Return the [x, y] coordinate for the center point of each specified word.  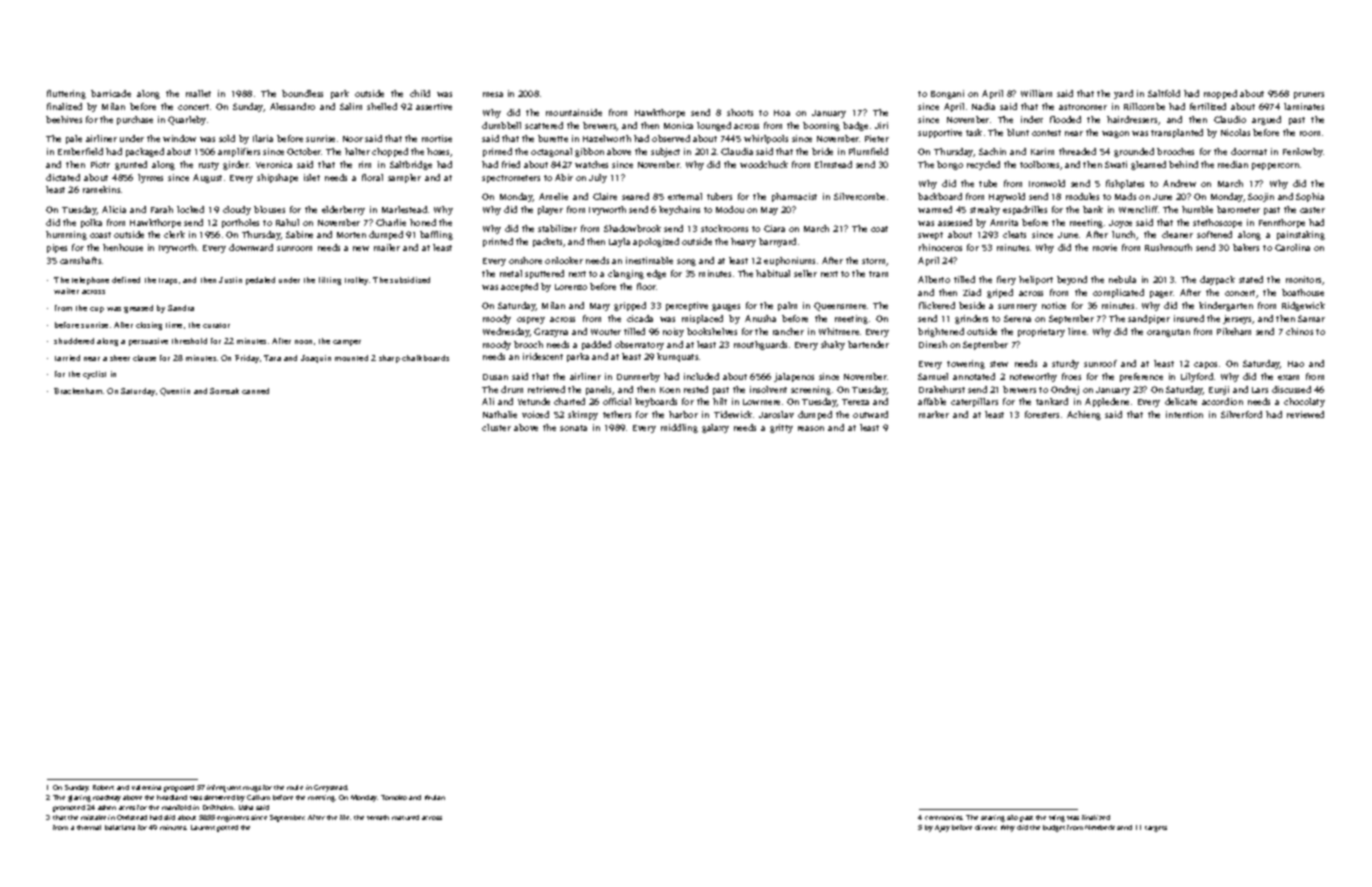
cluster [496, 427]
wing [1057, 818]
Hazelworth [607, 138]
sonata [573, 428]
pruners [1309, 95]
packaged [145, 152]
